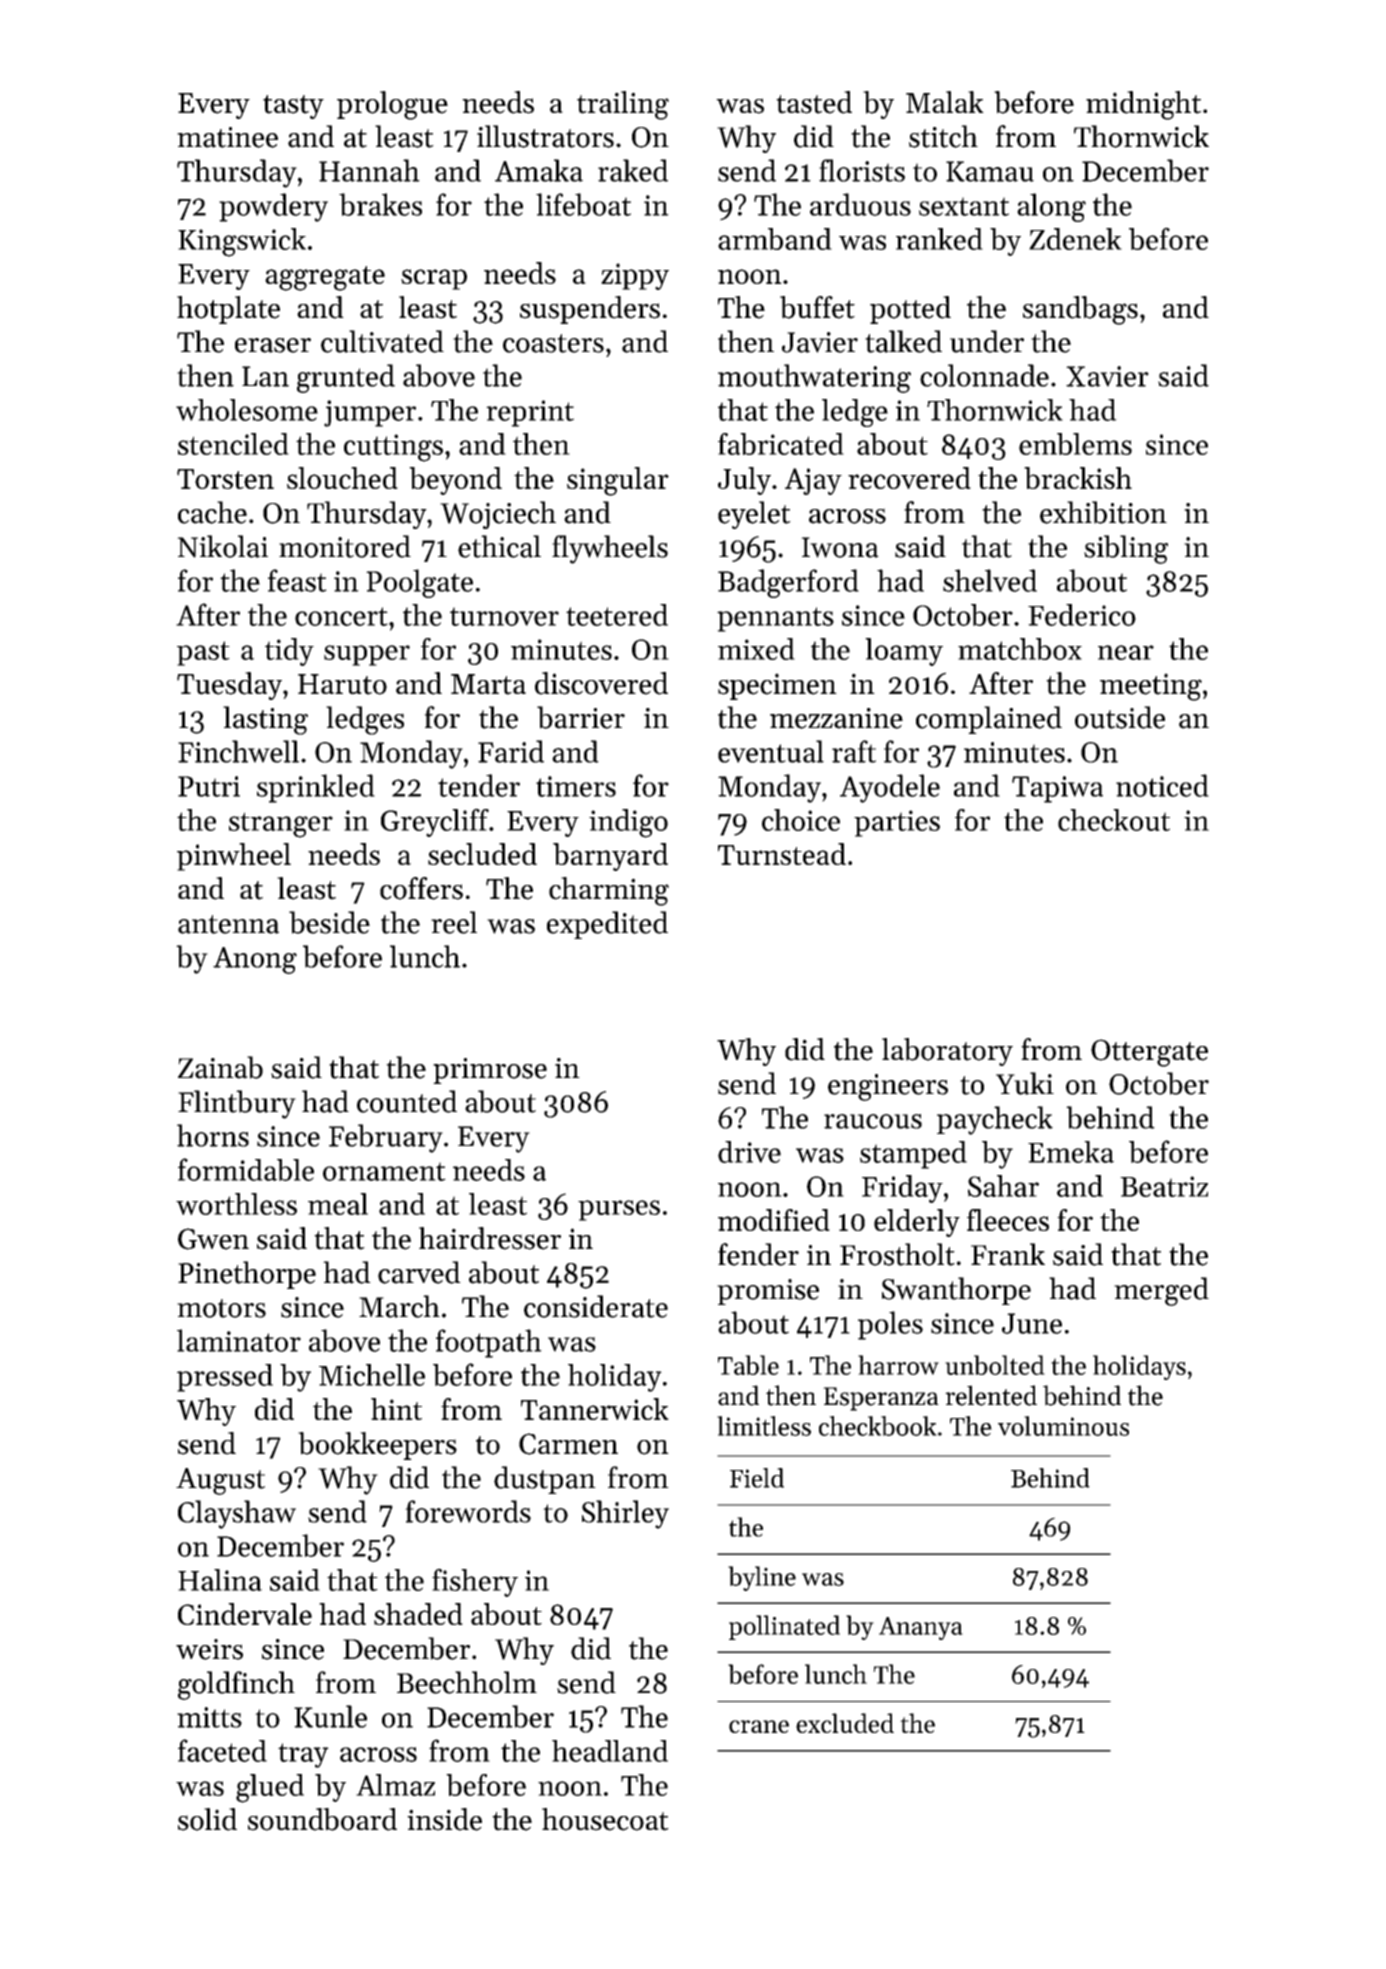 This screenshot has height=1969, width=1386. I want to click on primrose, so click(490, 1071).
